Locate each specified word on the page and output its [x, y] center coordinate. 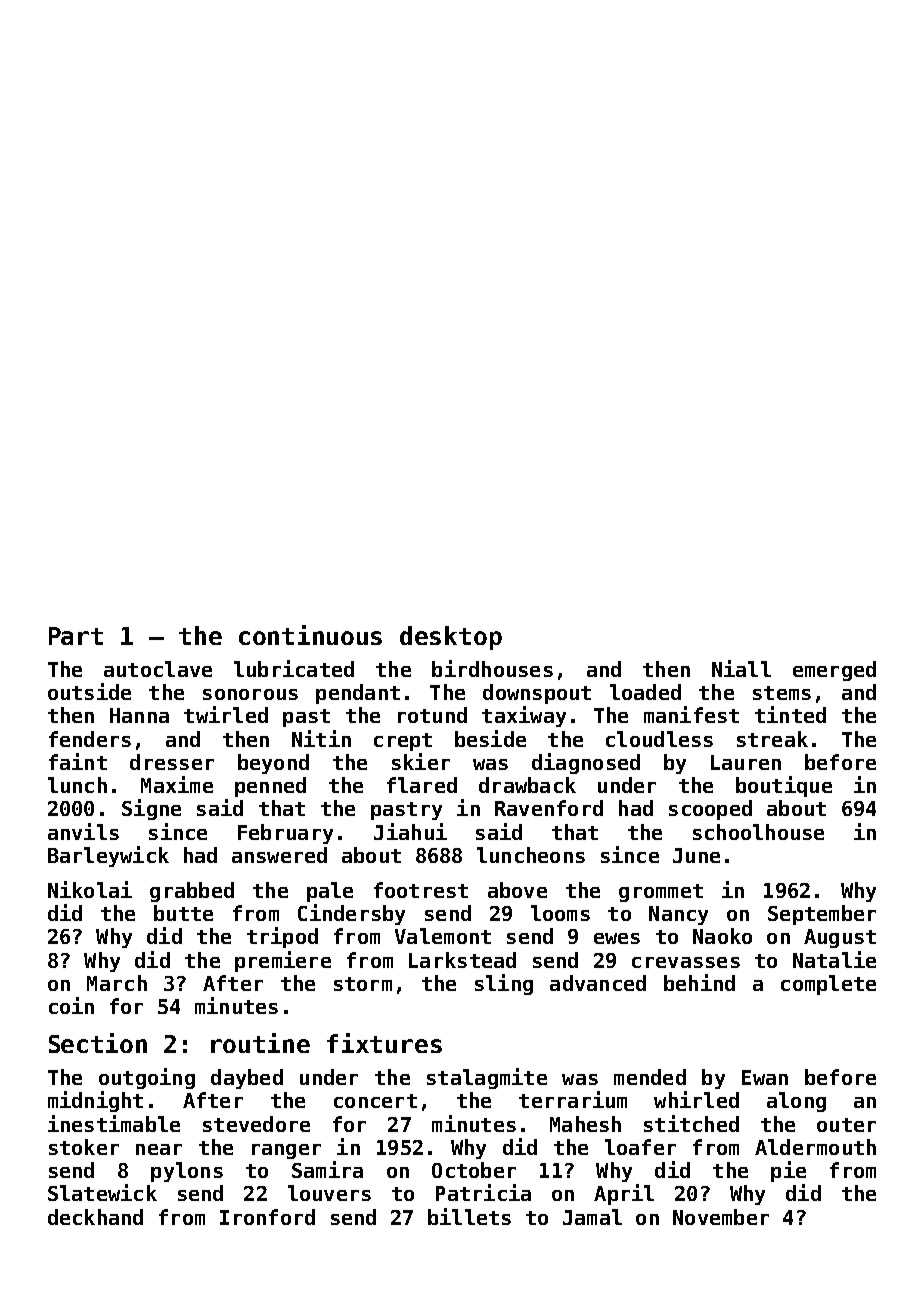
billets [469, 1216]
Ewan [765, 1077]
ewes [617, 938]
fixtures [384, 1043]
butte [183, 913]
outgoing [147, 1078]
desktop [451, 638]
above [517, 890]
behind [699, 982]
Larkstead [462, 960]
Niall [741, 668]
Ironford [267, 1217]
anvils [83, 831]
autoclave [158, 669]
